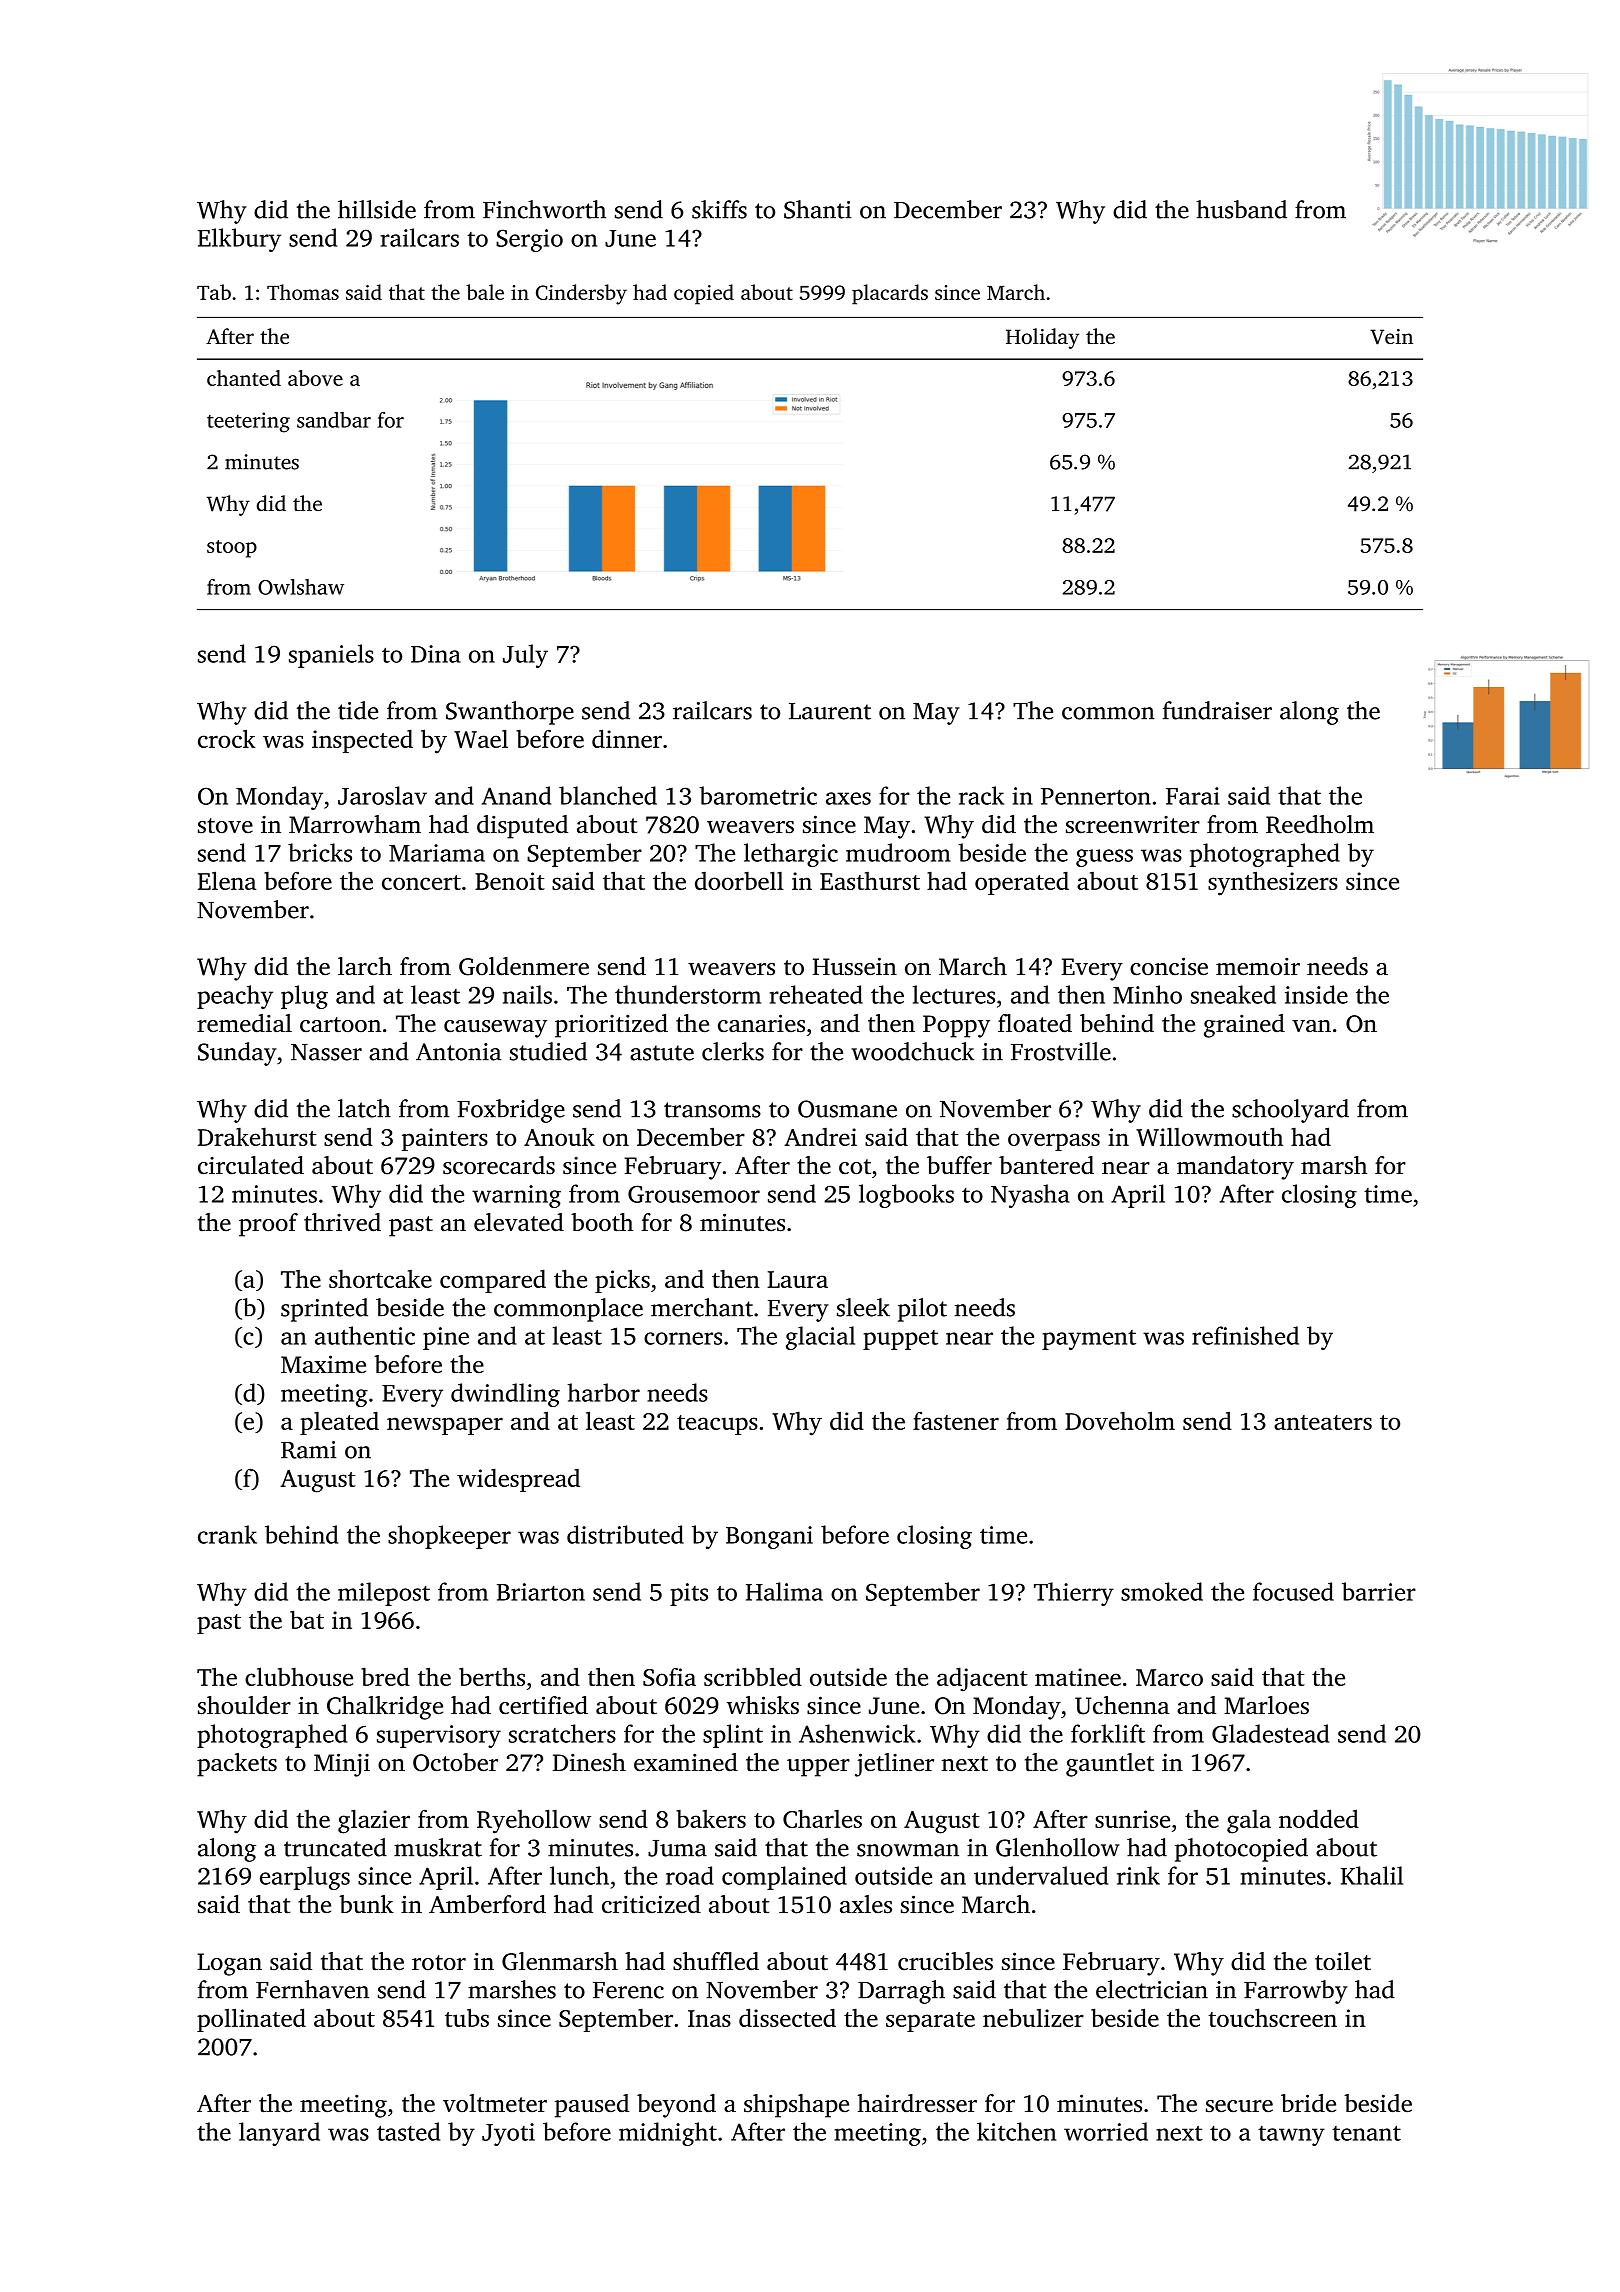 Image resolution: width=1620 pixels, height=2292 pixels. What do you see at coordinates (377, 209) in the document?
I see `hillside` at bounding box center [377, 209].
